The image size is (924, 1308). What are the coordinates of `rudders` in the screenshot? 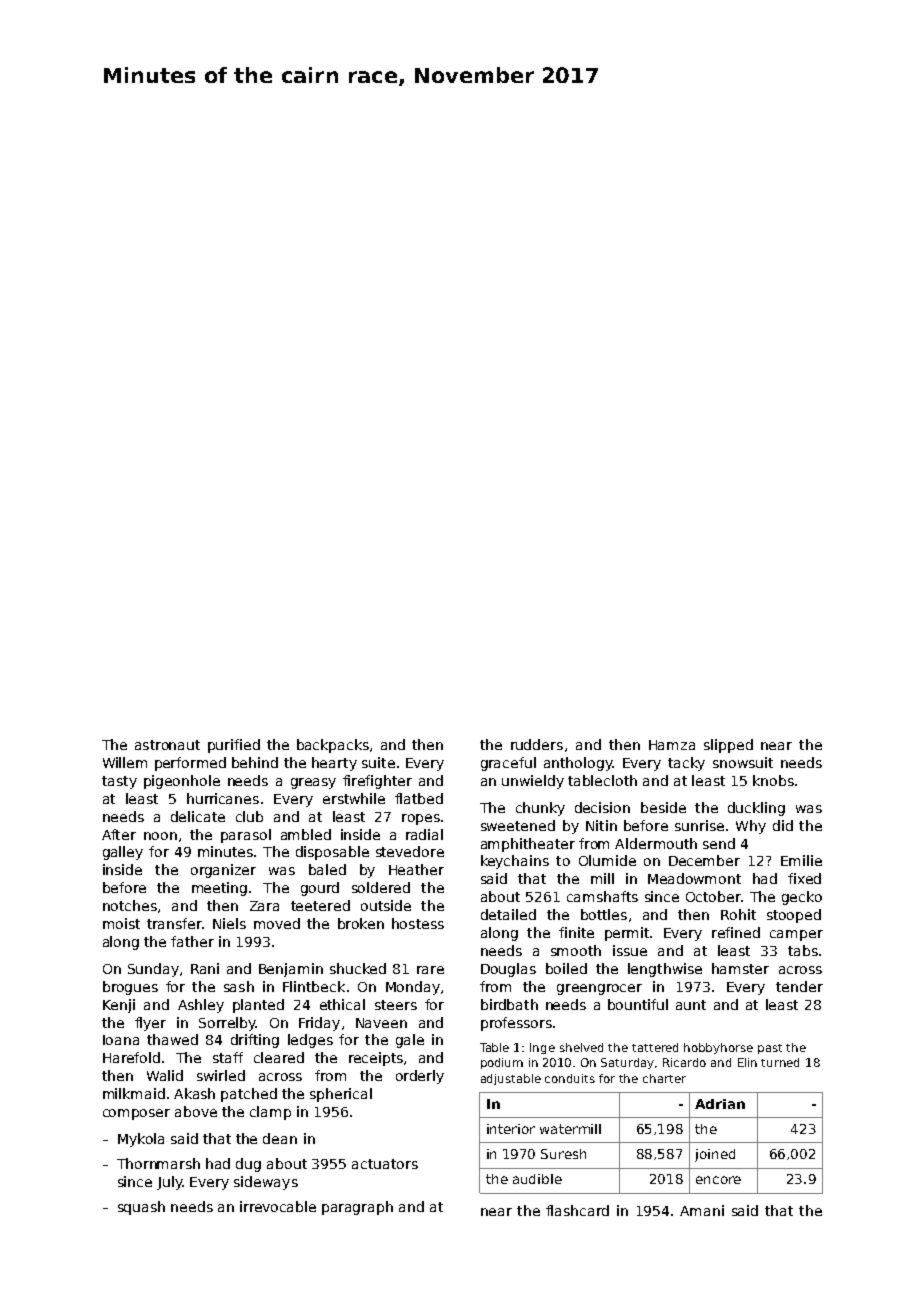 It's located at (537, 744).
